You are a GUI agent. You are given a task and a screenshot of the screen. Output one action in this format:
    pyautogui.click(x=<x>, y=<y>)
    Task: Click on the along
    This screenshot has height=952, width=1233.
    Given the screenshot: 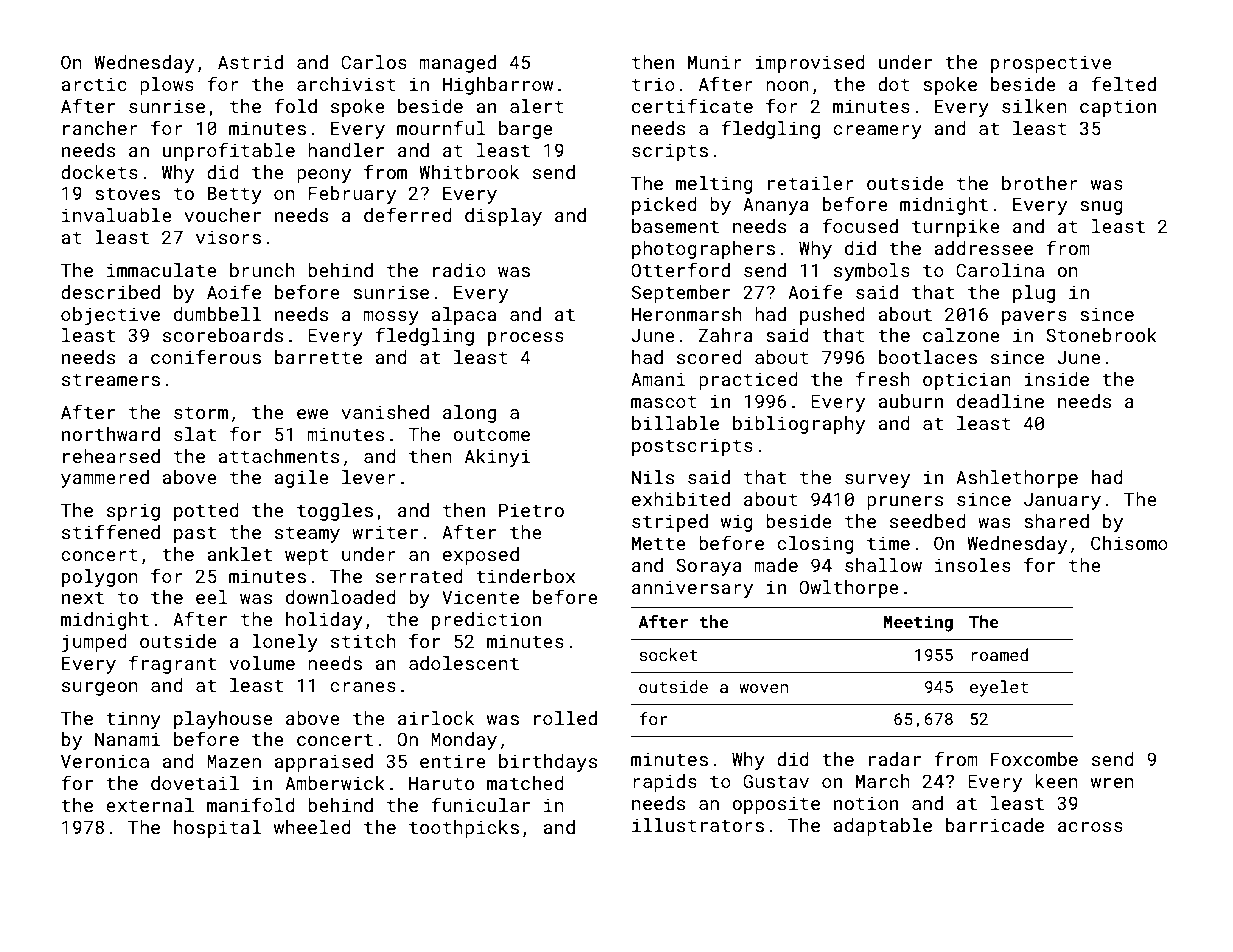 What is the action you would take?
    pyautogui.click(x=469, y=414)
